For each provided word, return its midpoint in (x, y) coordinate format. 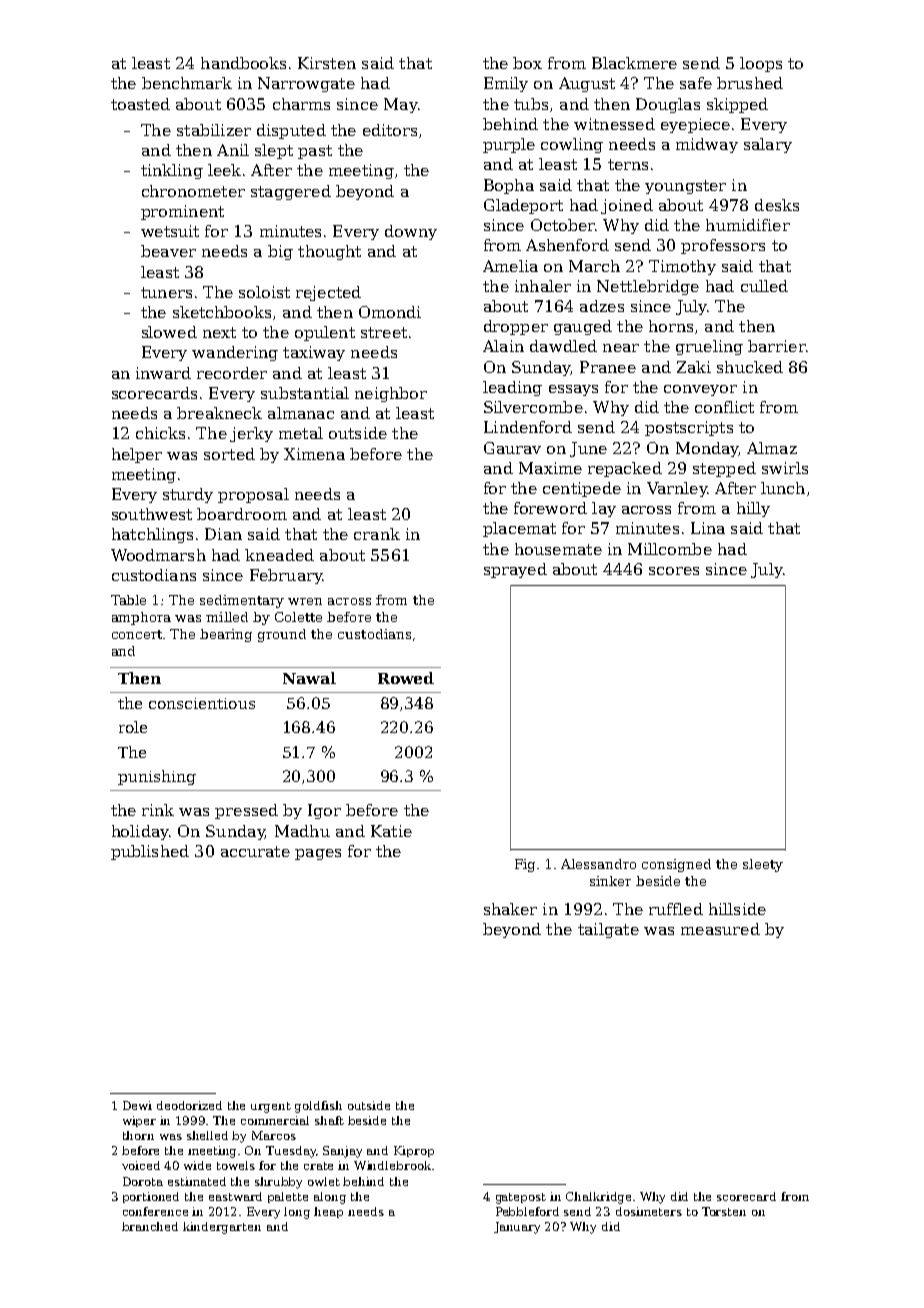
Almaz (772, 448)
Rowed (406, 678)
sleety (763, 865)
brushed (750, 83)
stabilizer (214, 130)
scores (674, 571)
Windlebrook (392, 1165)
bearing (226, 635)
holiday (140, 832)
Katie (391, 831)
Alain (503, 346)
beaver (168, 251)
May (400, 105)
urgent (271, 1107)
